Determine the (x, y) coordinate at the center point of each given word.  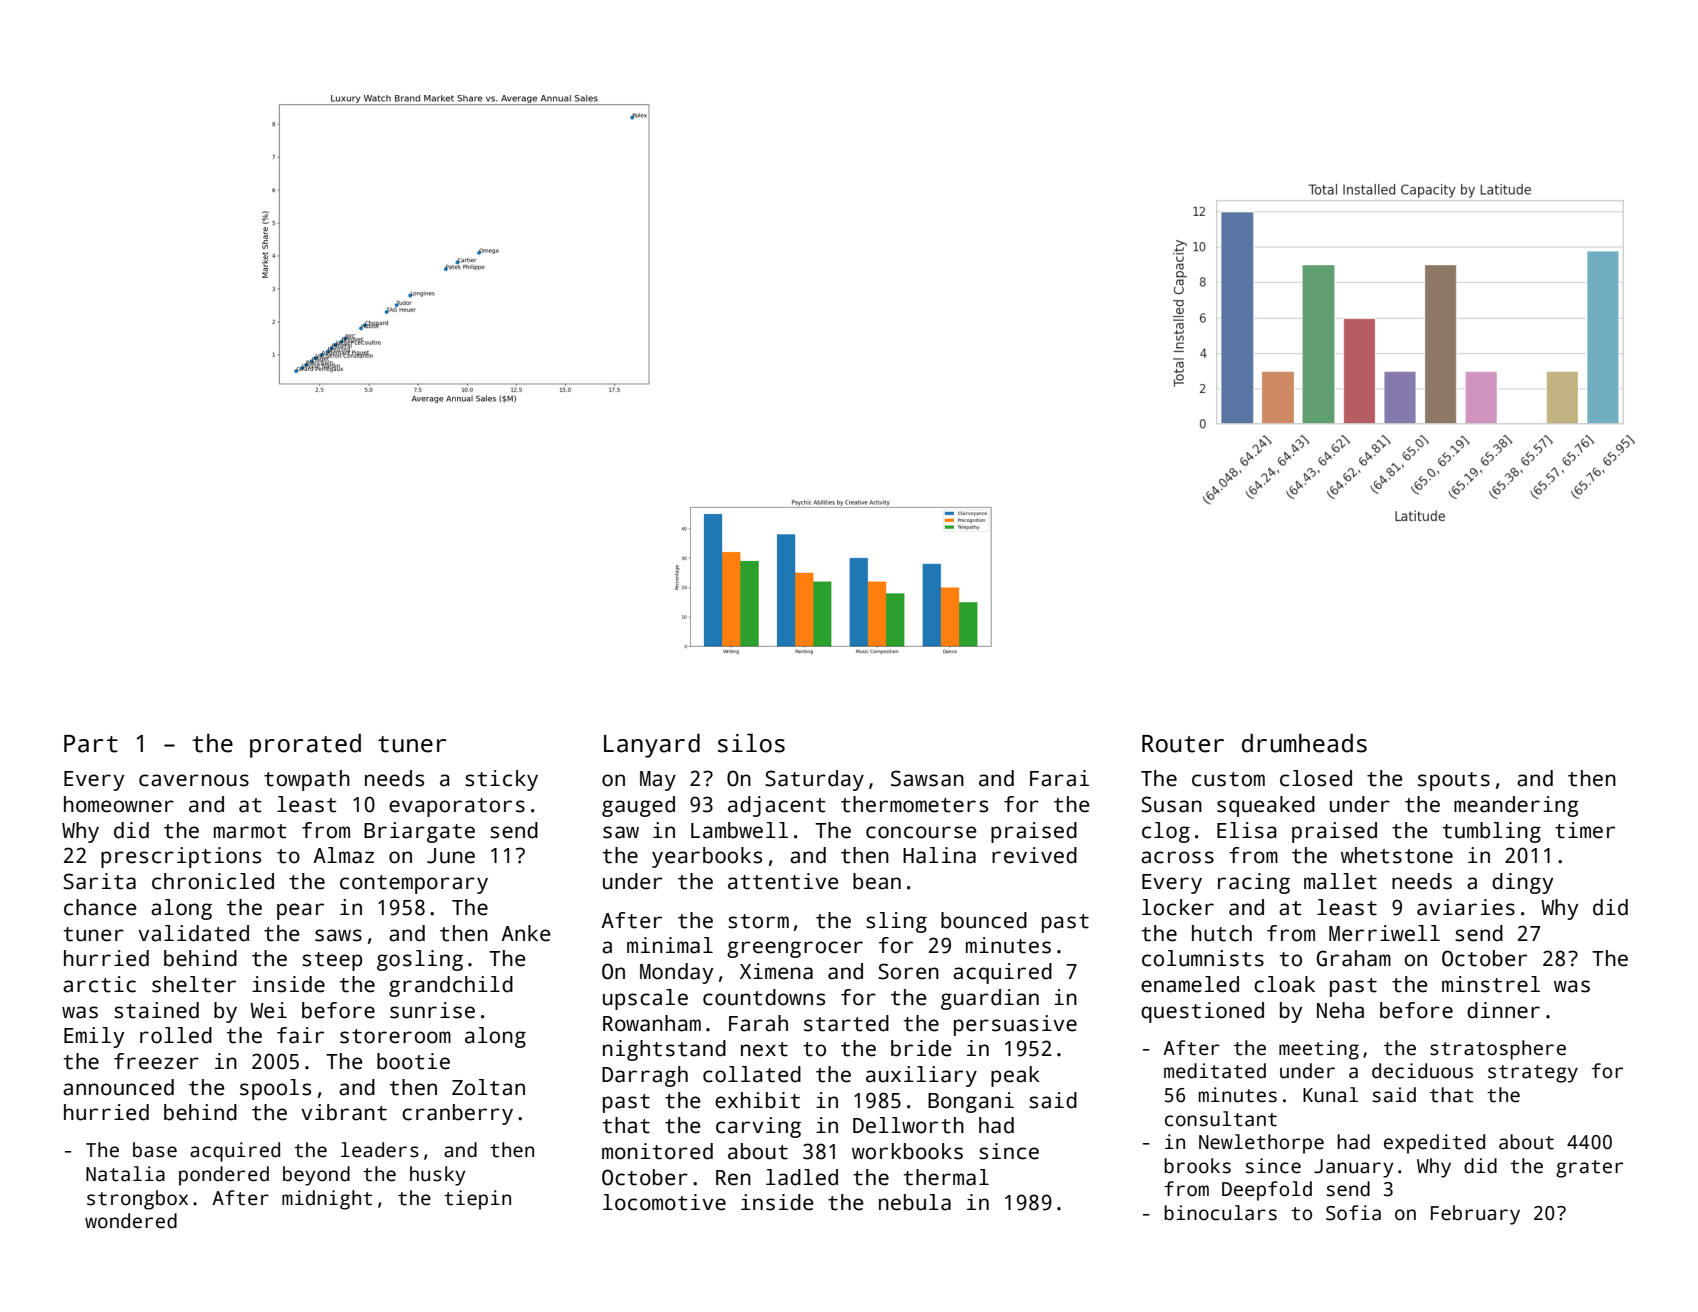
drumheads (1304, 743)
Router (1183, 744)
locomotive (664, 1202)
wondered (131, 1221)
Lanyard (652, 745)
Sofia (1353, 1213)
